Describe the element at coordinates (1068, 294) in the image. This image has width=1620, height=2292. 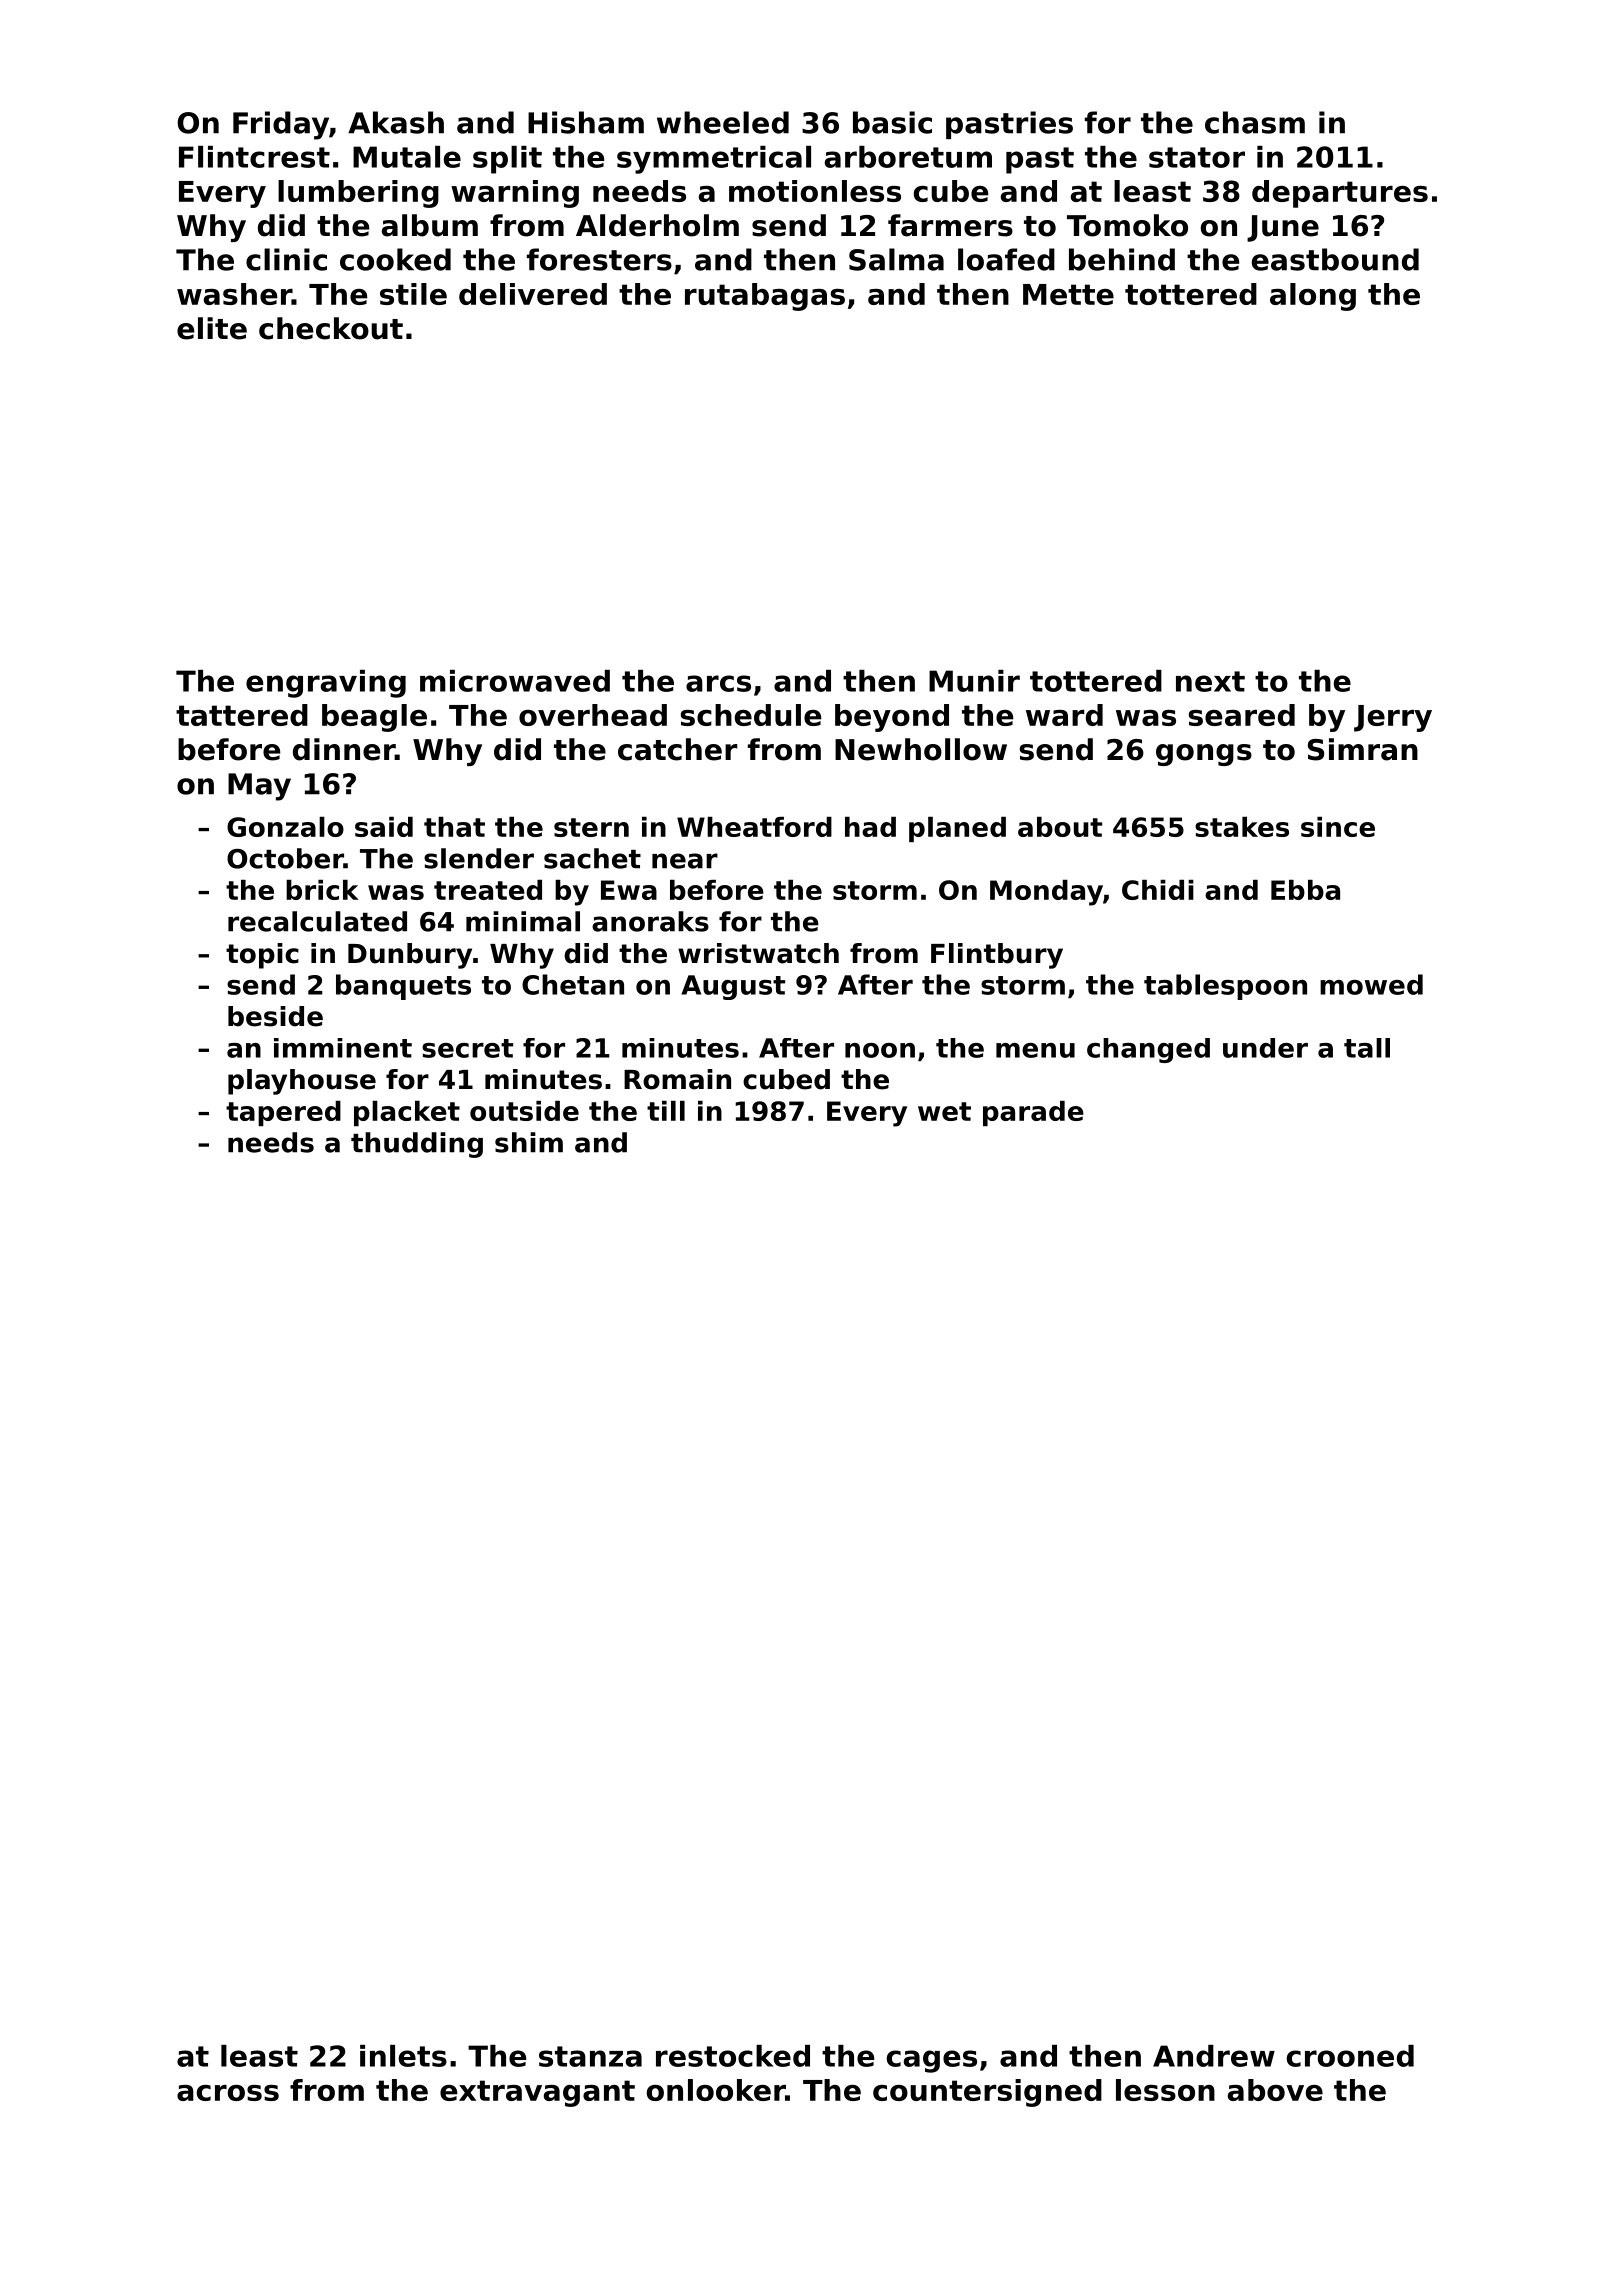
I see `Mette` at that location.
